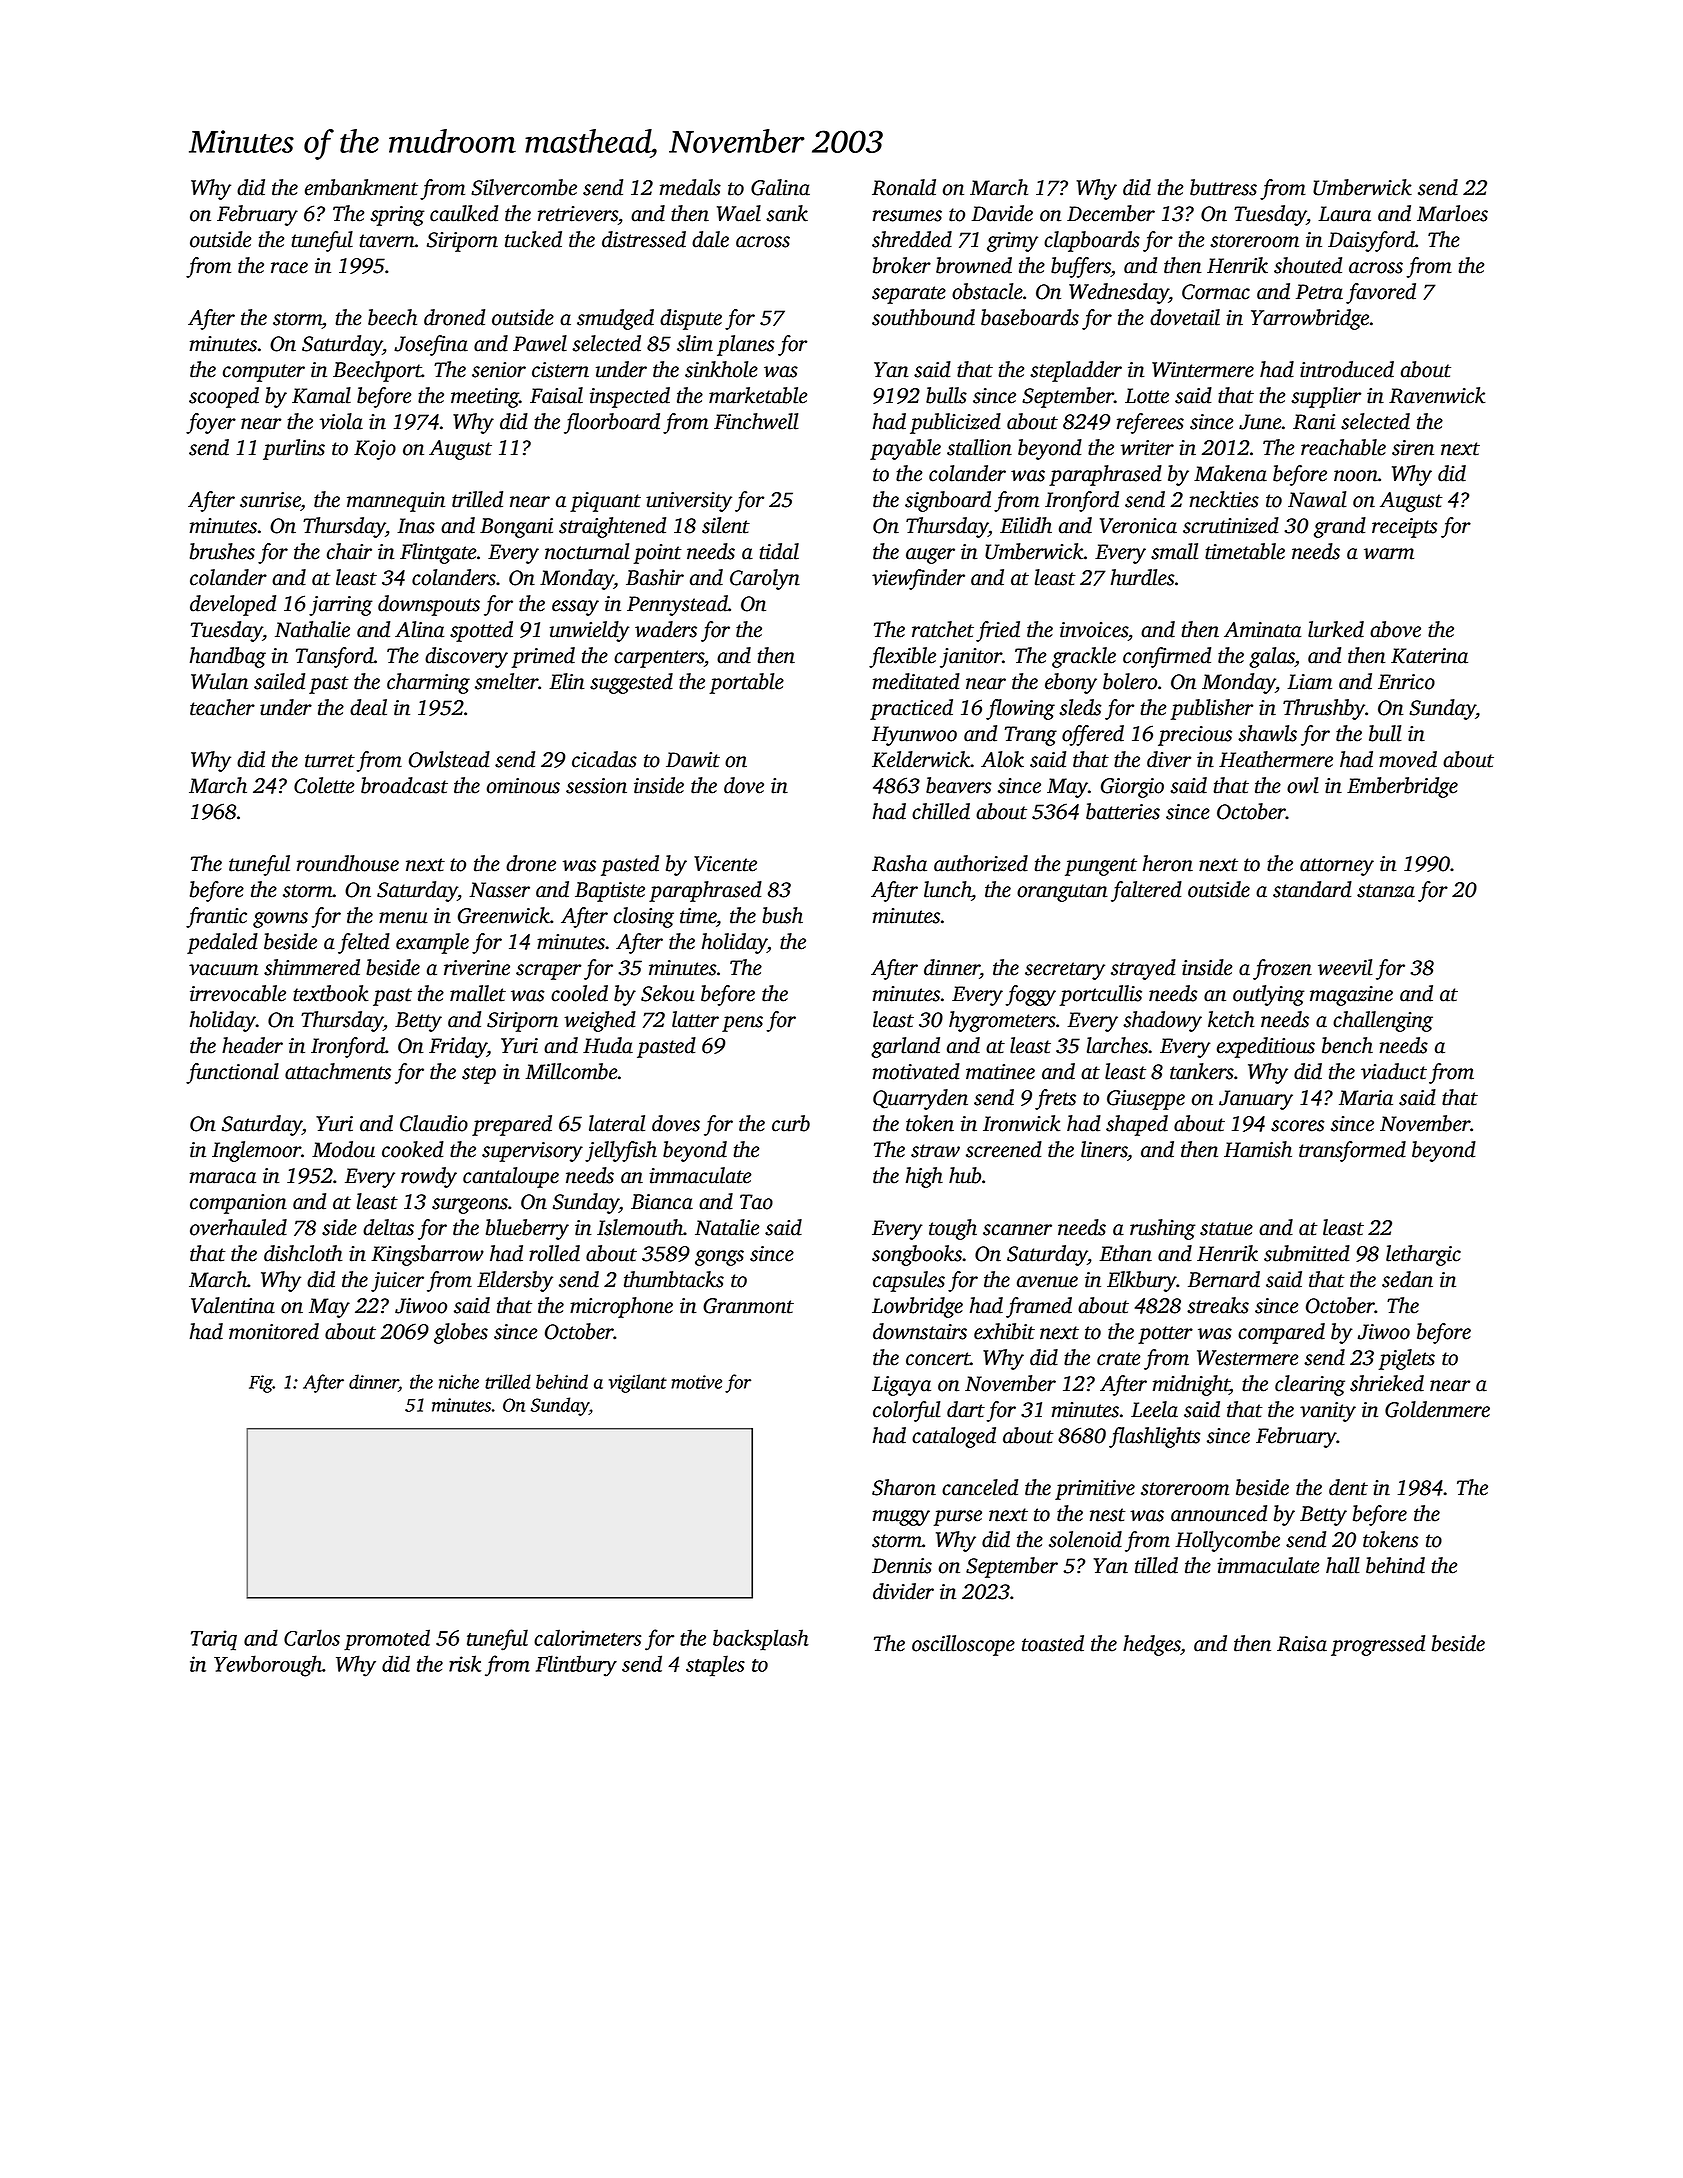 The height and width of the screenshot is (2178, 1683). Describe the element at coordinates (224, 397) in the screenshot. I see `scooped` at that location.
